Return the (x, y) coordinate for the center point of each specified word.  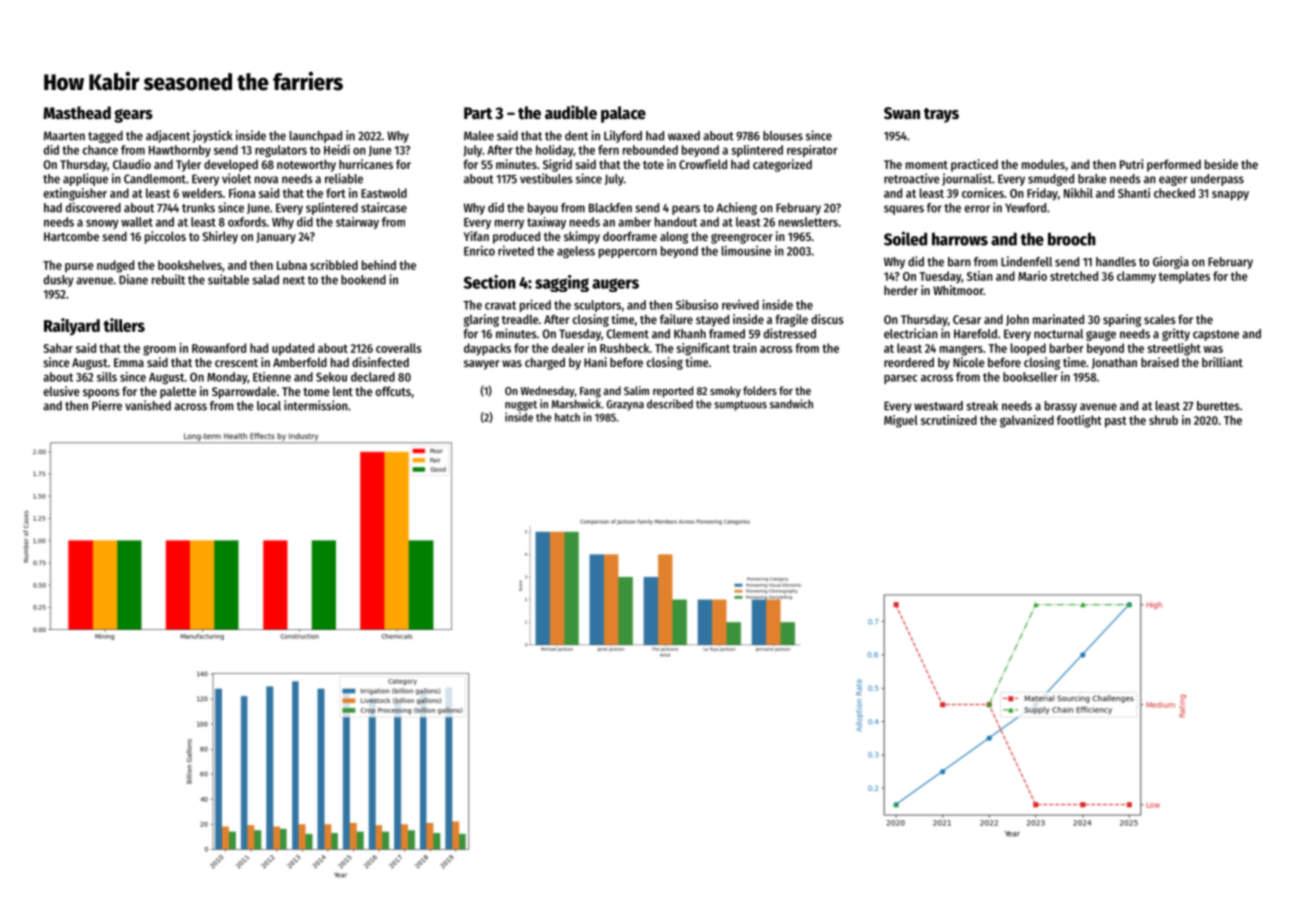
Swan (902, 113)
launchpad (315, 137)
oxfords (247, 222)
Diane (133, 279)
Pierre (107, 405)
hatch (567, 417)
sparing (1122, 320)
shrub (1163, 420)
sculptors (597, 306)
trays (941, 115)
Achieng (736, 208)
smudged (1051, 180)
